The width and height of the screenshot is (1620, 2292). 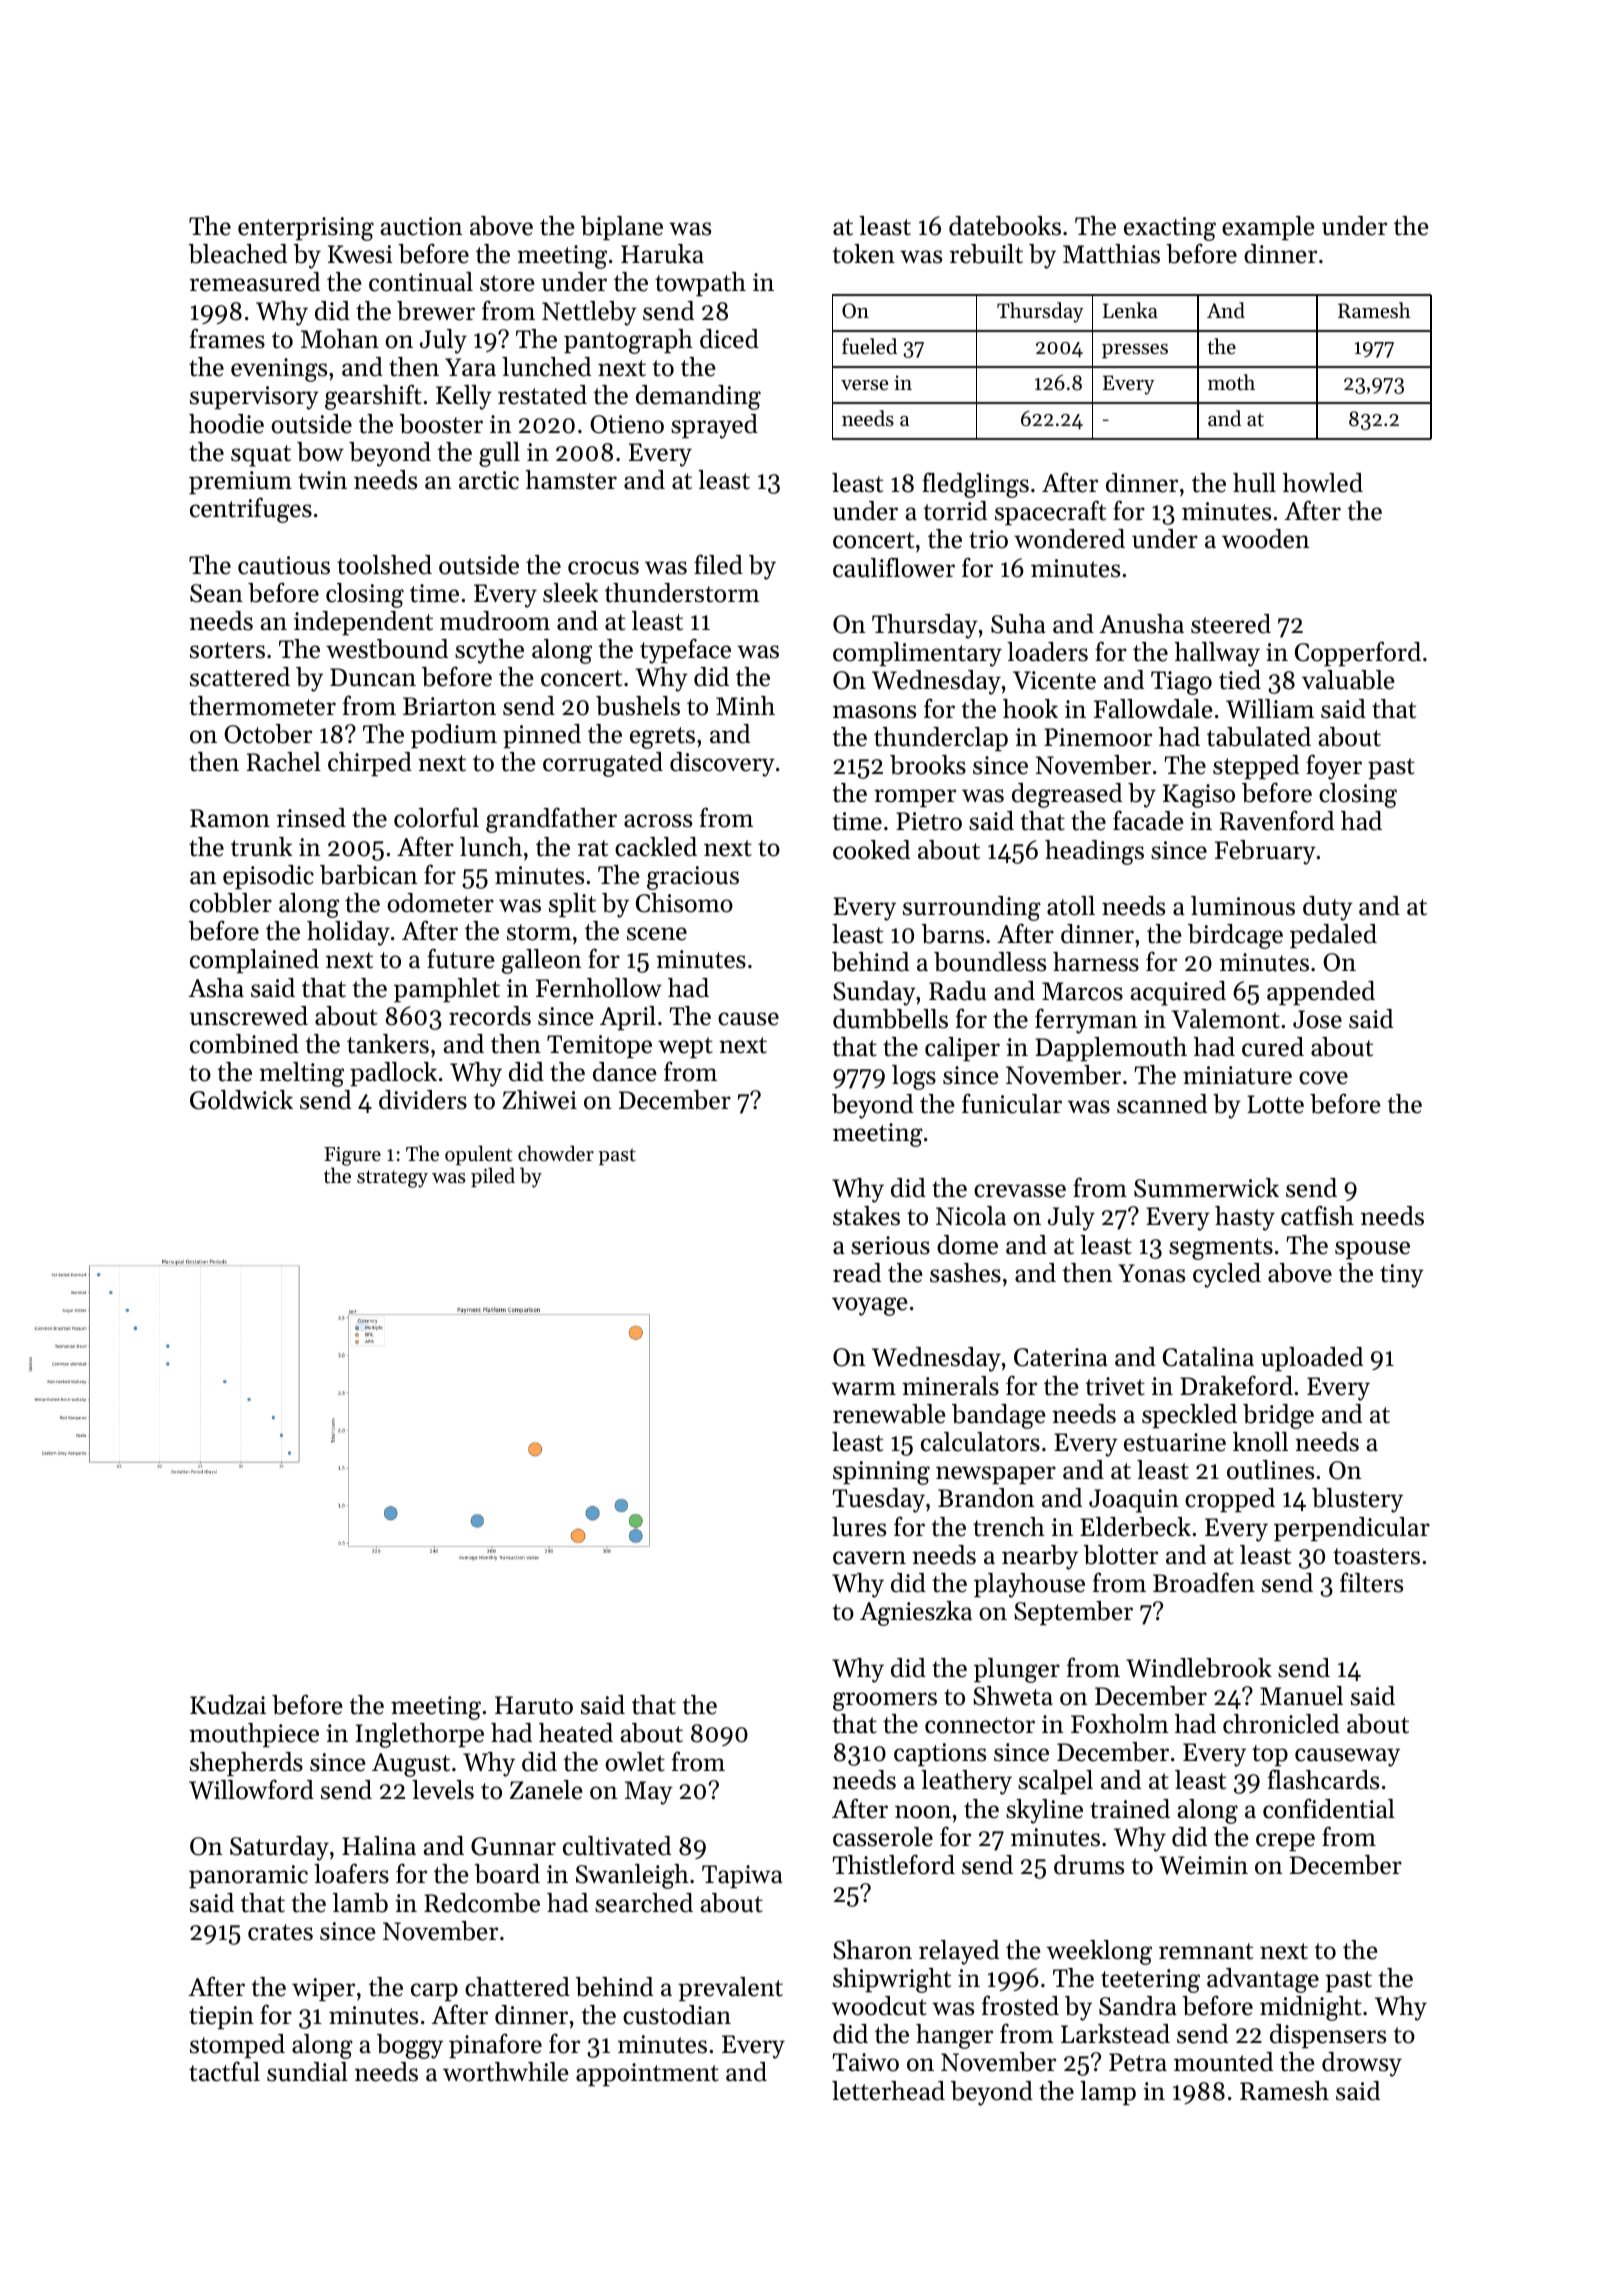 I want to click on Pietro, so click(x=929, y=821).
